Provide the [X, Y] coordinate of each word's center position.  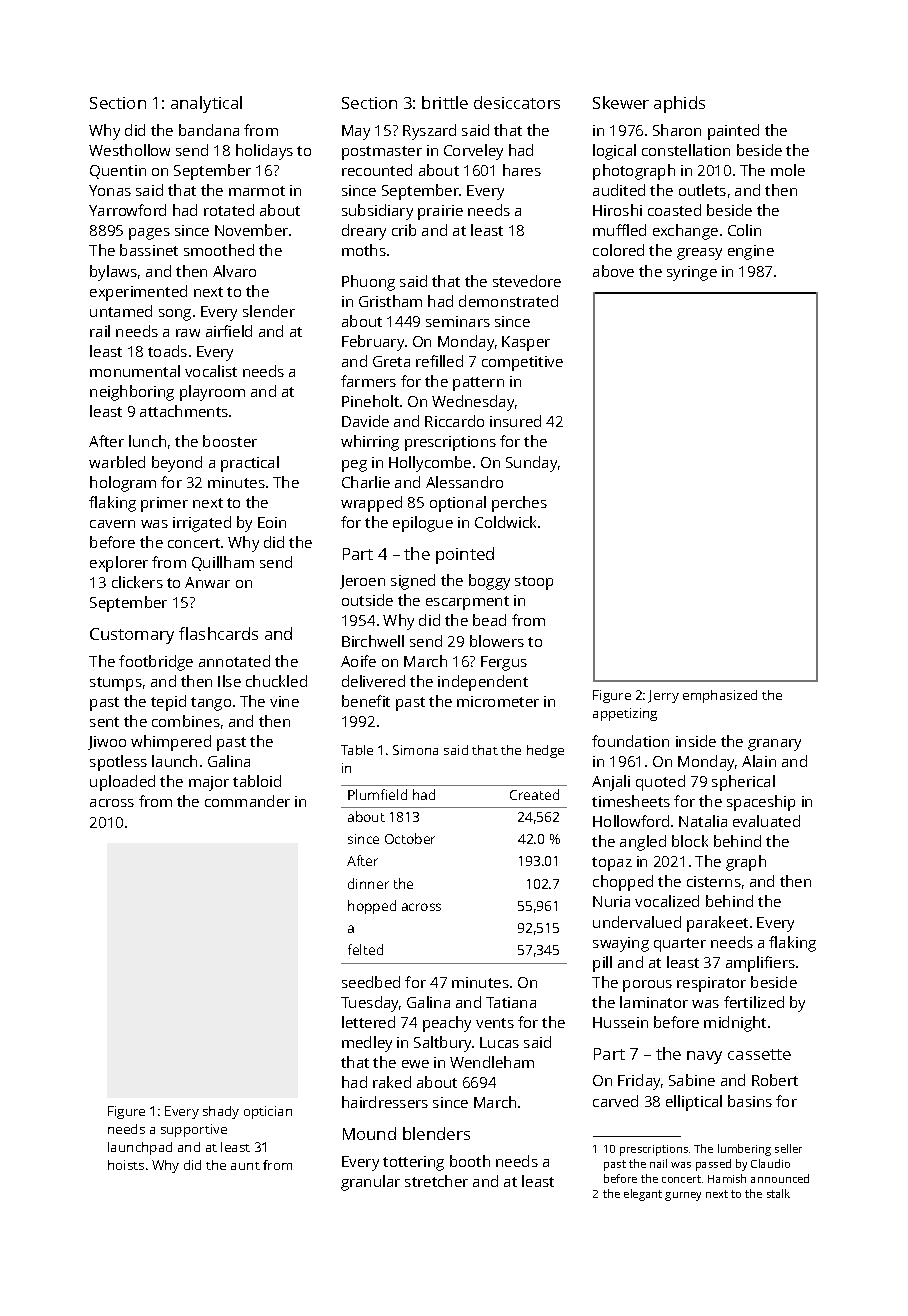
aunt [245, 1166]
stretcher [436, 1181]
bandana [209, 130]
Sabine [692, 1080]
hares [522, 170]
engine [751, 252]
